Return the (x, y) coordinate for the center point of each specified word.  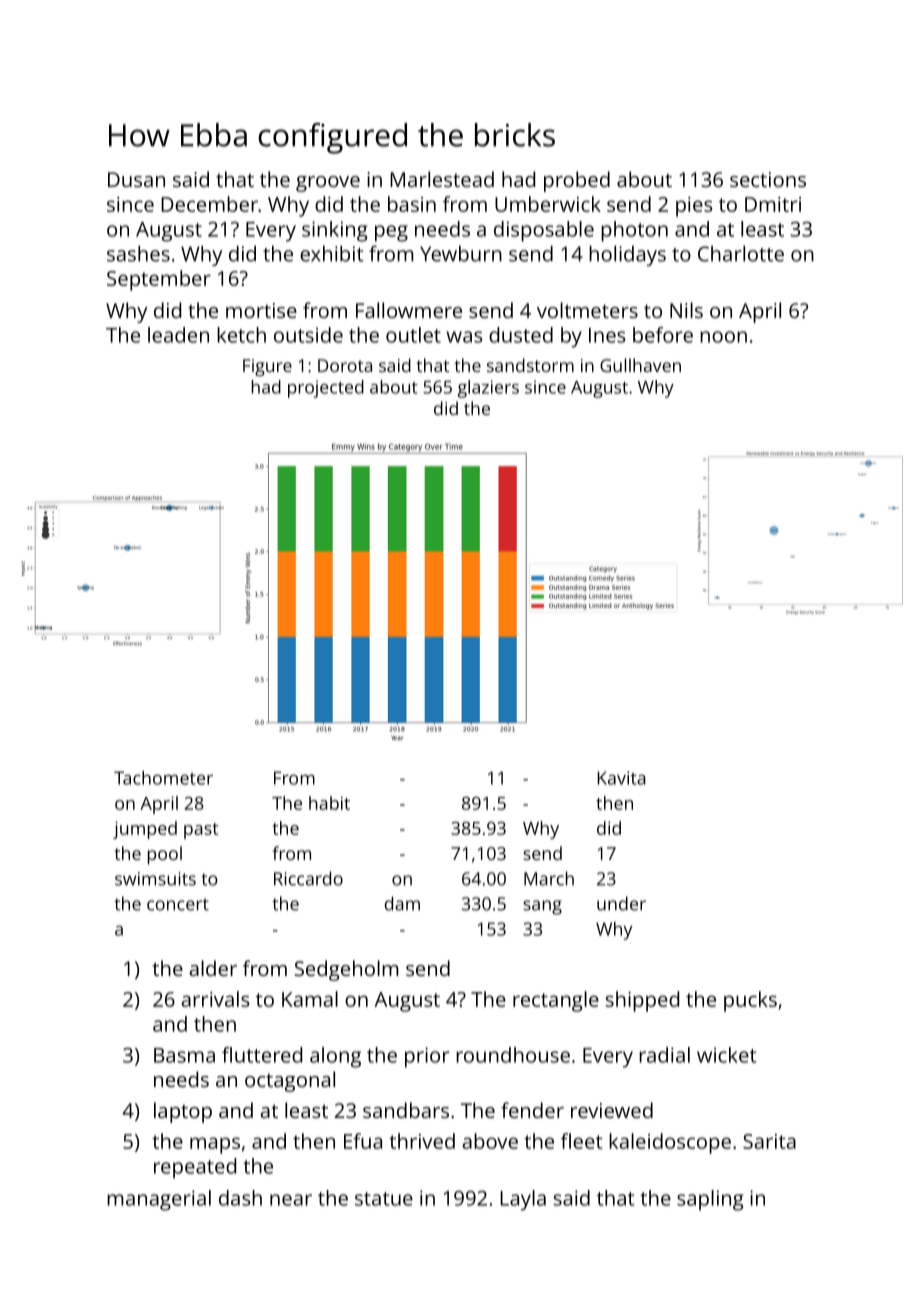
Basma (184, 1055)
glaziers (488, 389)
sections (768, 179)
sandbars (406, 1110)
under (621, 903)
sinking (335, 231)
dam (402, 903)
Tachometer (163, 778)
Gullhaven (640, 365)
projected (326, 389)
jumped (145, 830)
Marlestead (442, 179)
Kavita (621, 778)
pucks (750, 1001)
